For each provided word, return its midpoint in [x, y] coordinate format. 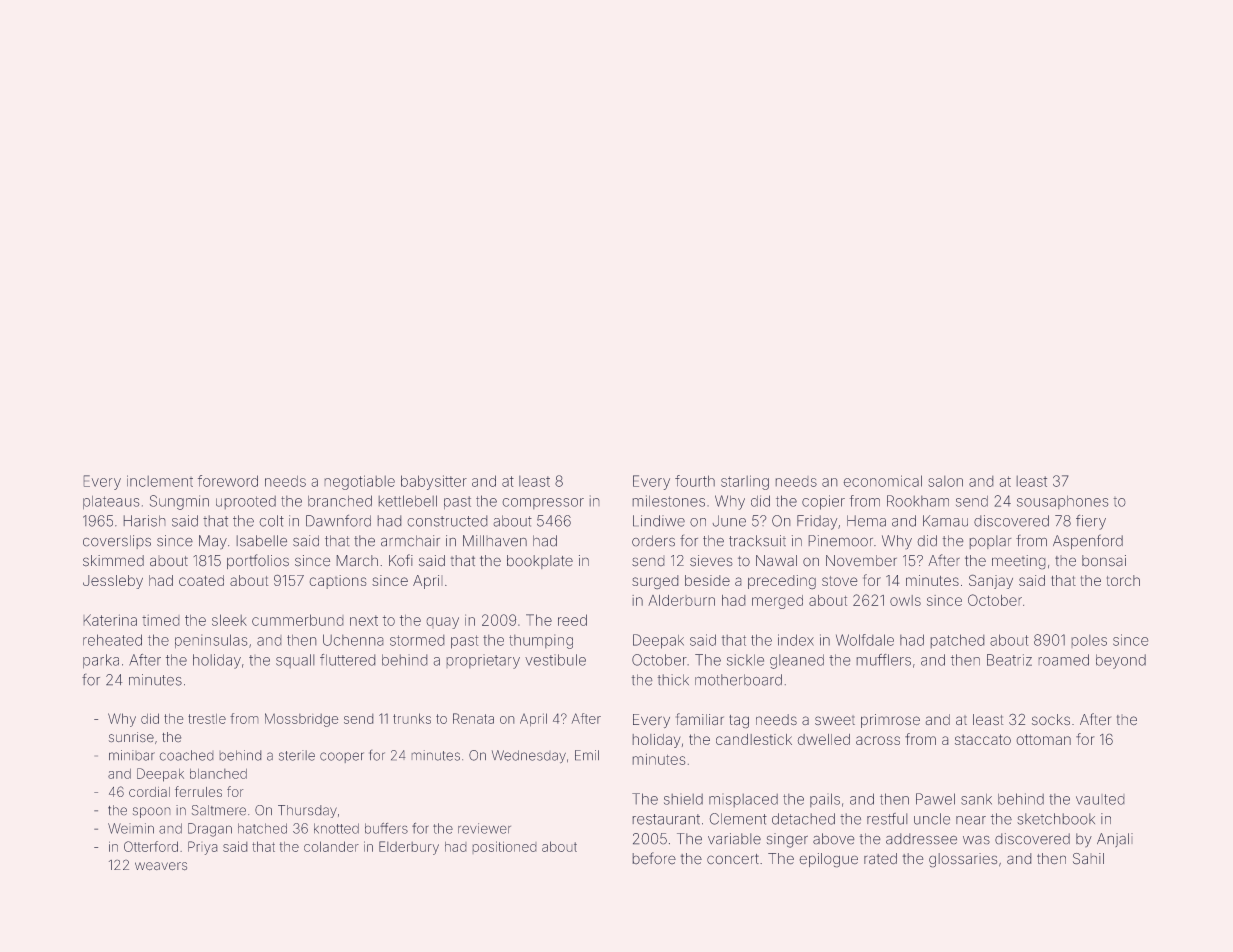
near [971, 820]
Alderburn [681, 600]
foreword [228, 481]
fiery [1091, 522]
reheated [112, 640]
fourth [695, 481]
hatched [262, 828]
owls [905, 600]
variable [734, 839]
